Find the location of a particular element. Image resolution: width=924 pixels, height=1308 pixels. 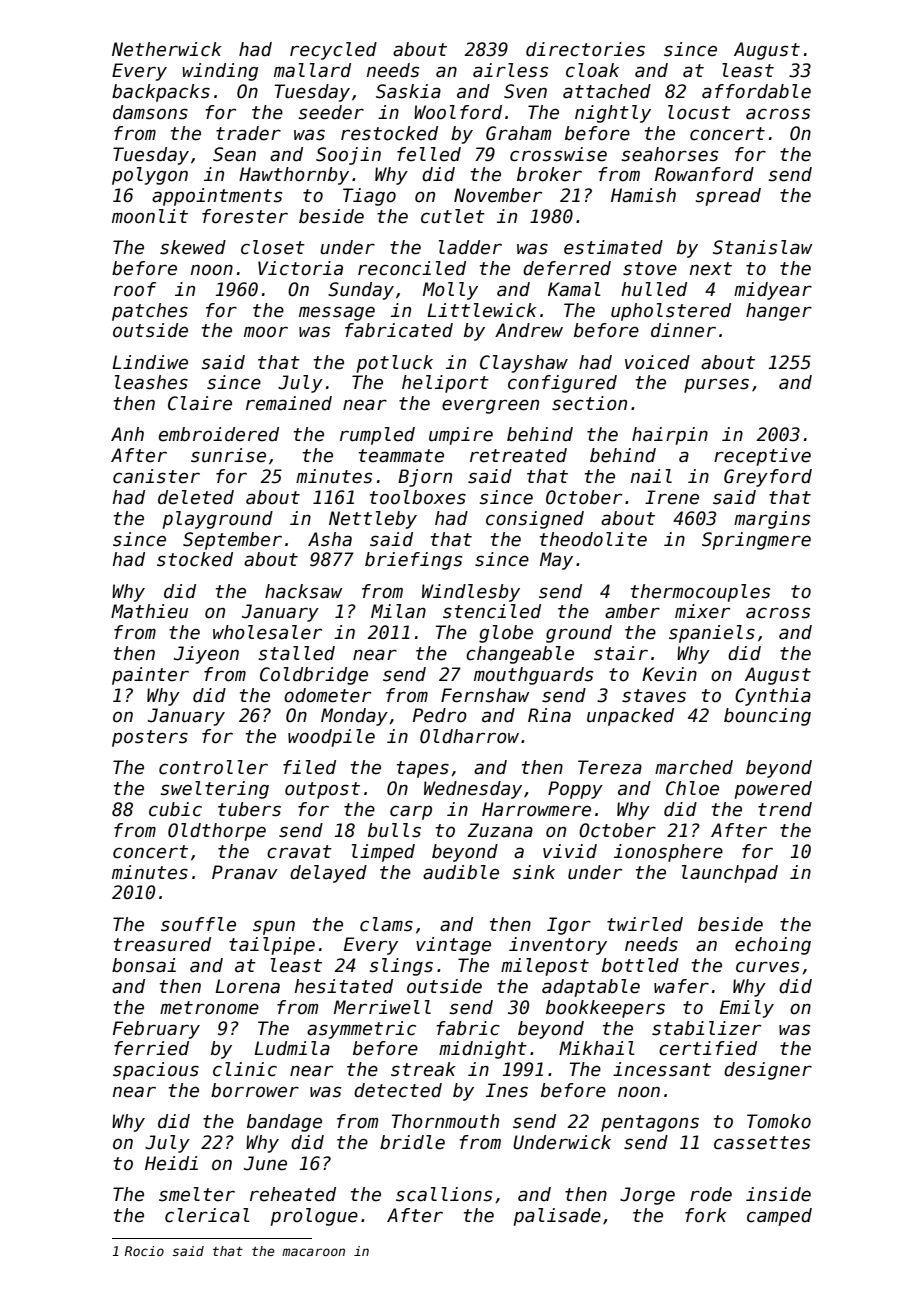

deferred is located at coordinates (567, 268).
